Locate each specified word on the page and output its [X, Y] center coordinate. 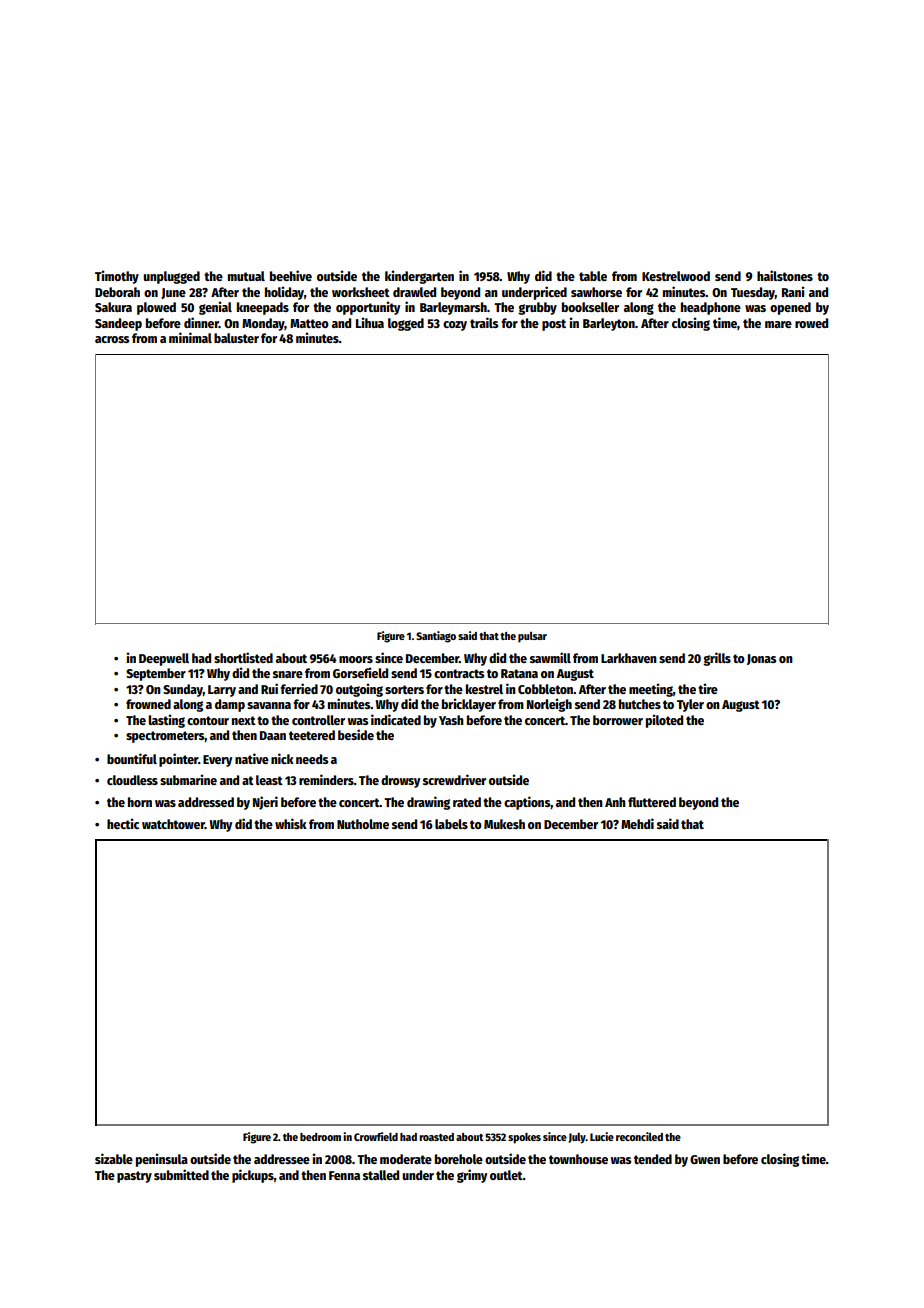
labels [451, 824]
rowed [811, 323]
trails [484, 322]
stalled [381, 1175]
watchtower [173, 824]
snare [288, 674]
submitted [181, 1174]
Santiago [436, 637]
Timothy [117, 277]
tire [708, 688]
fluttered [652, 802]
